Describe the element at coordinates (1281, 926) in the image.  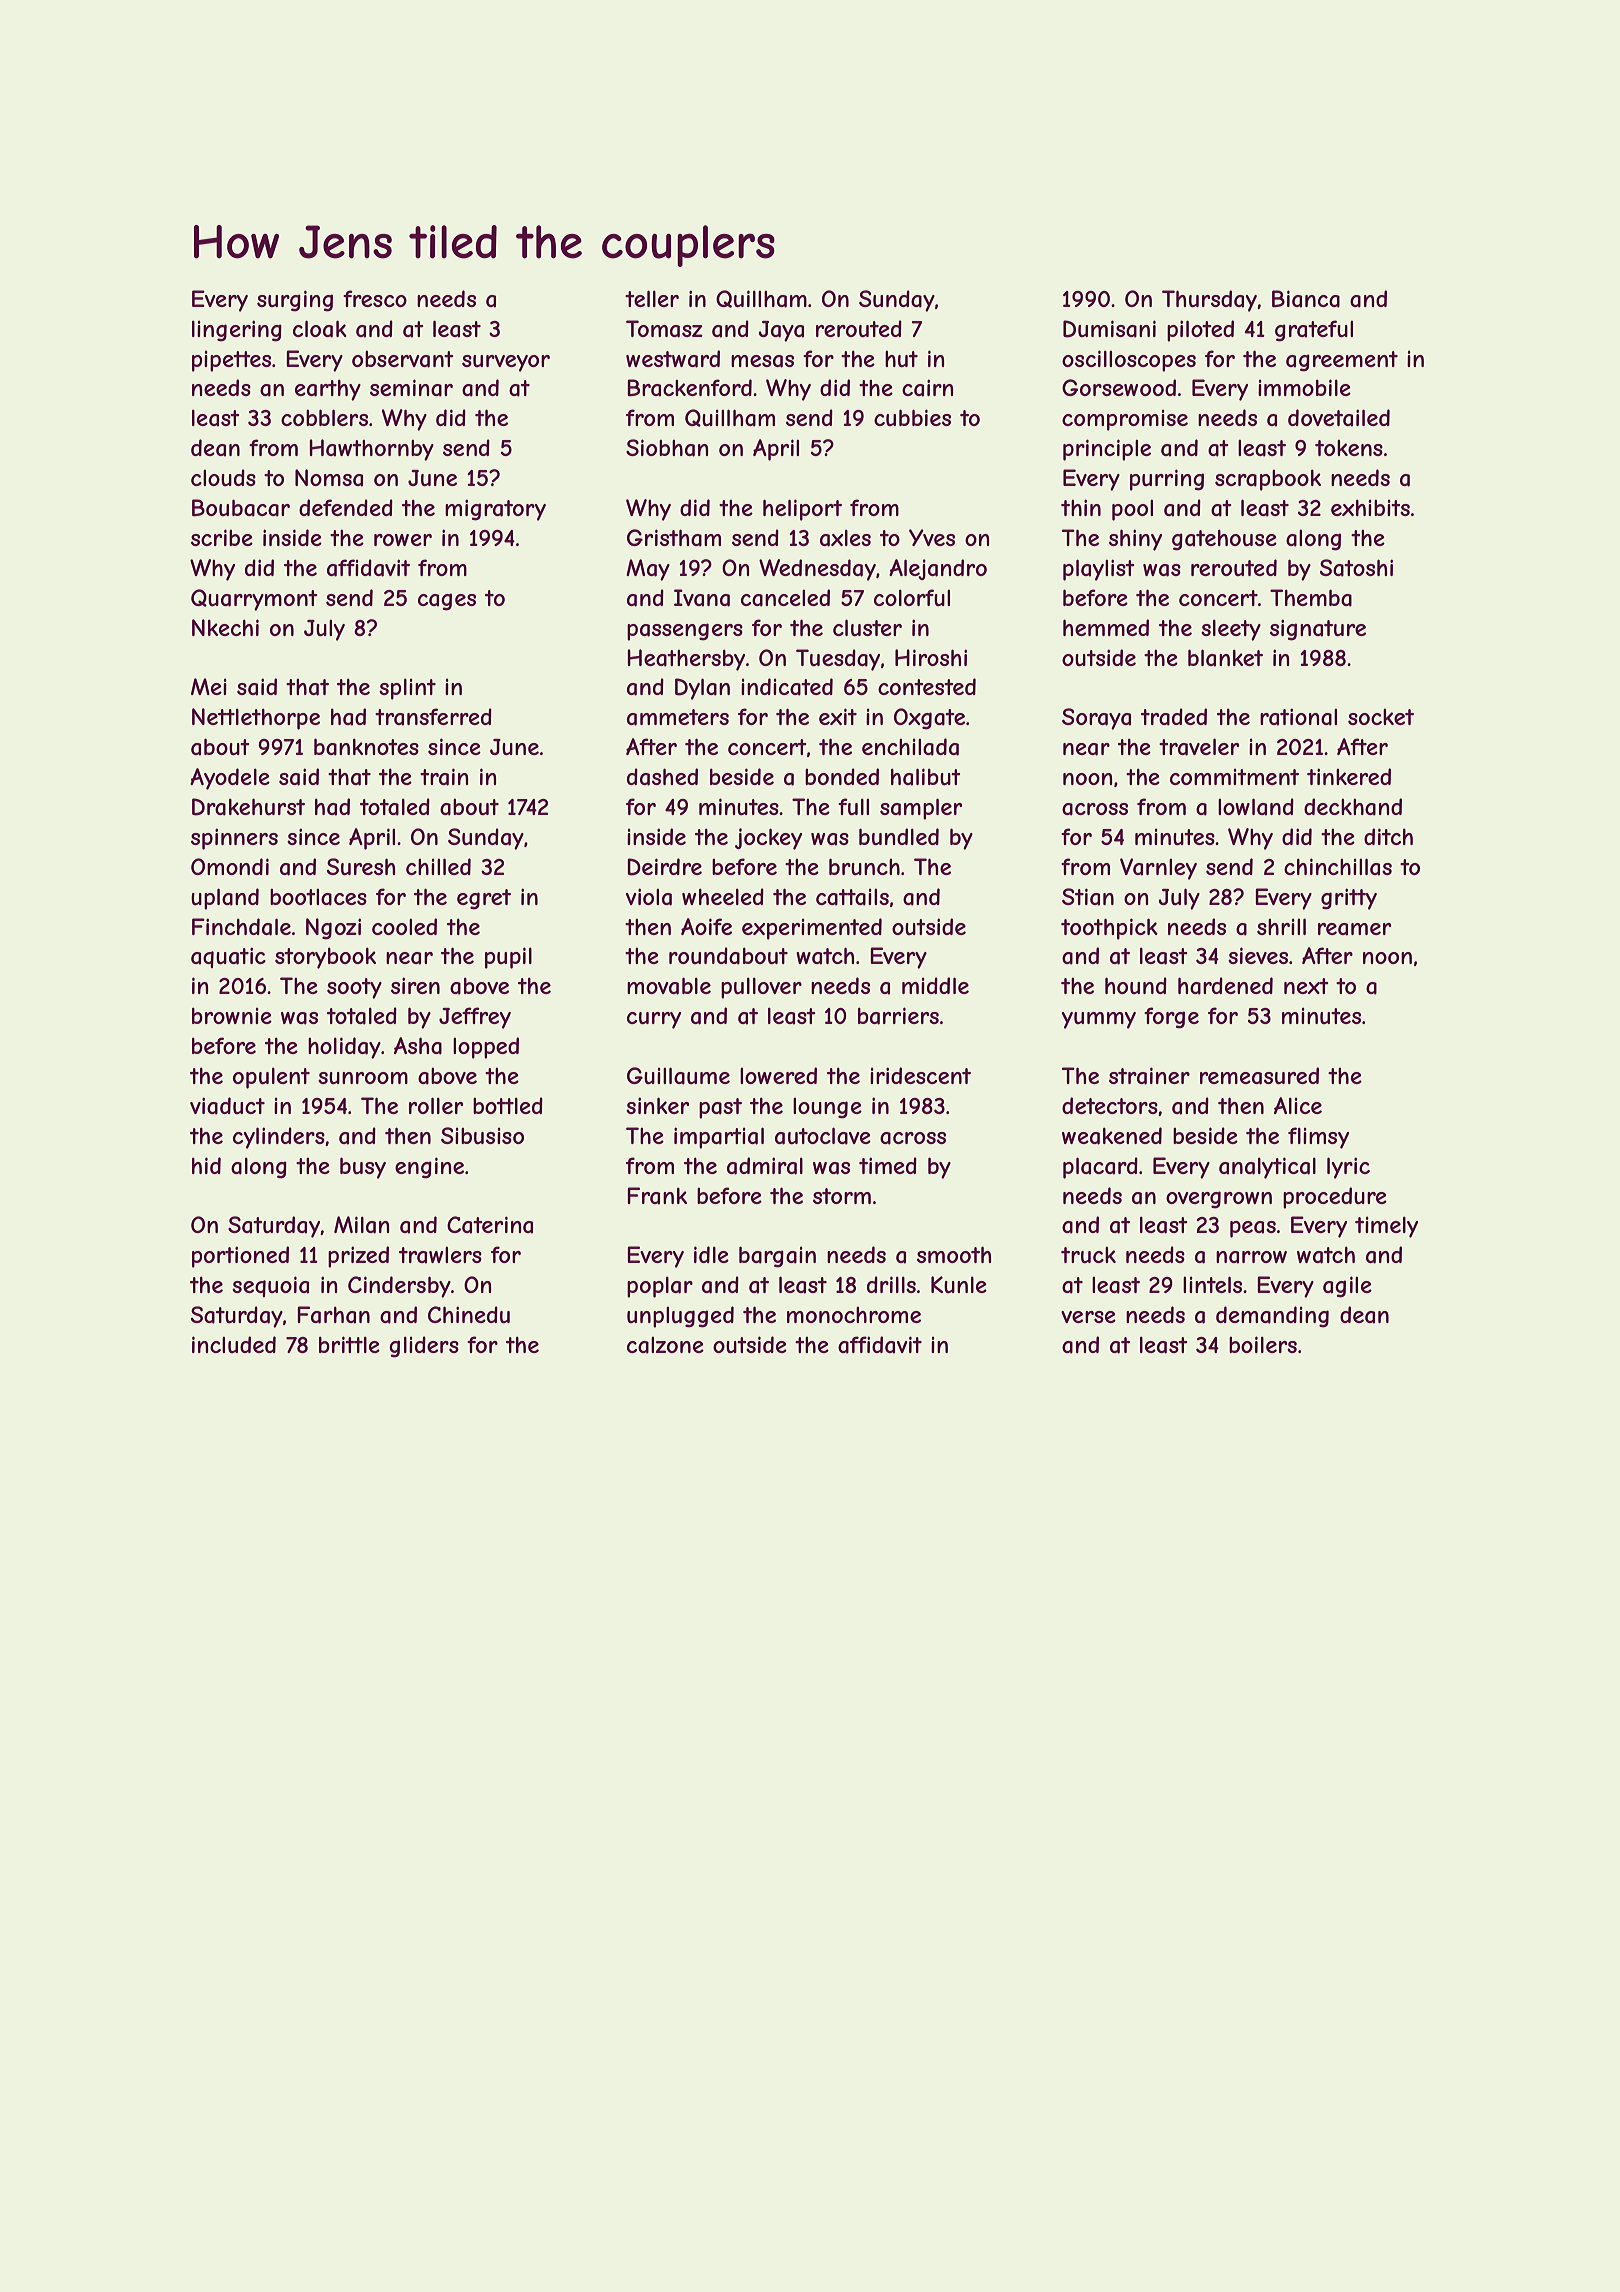
I see `shrill` at that location.
